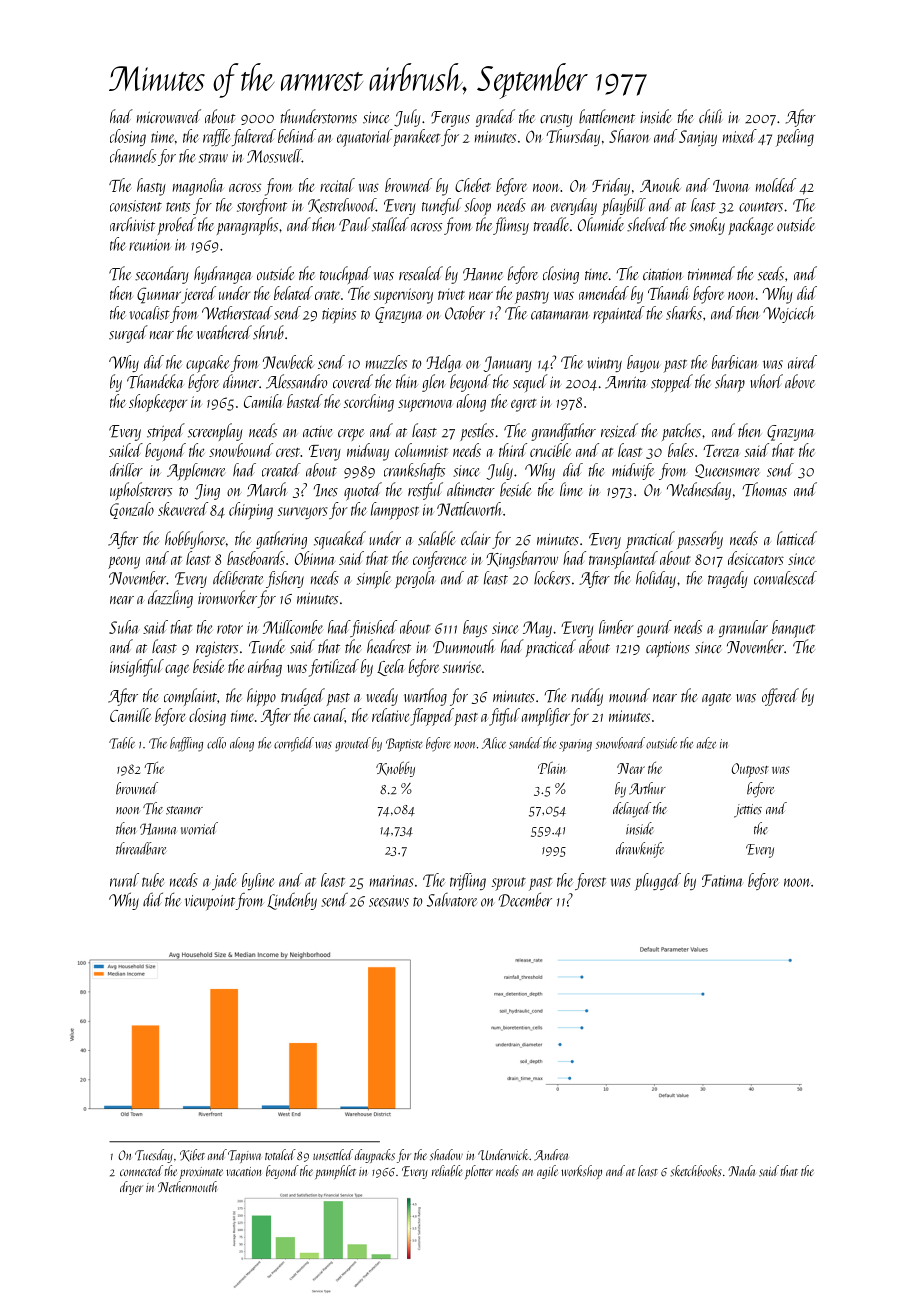 This screenshot has height=1314, width=924. What do you see at coordinates (374, 580) in the screenshot?
I see `simple` at bounding box center [374, 580].
